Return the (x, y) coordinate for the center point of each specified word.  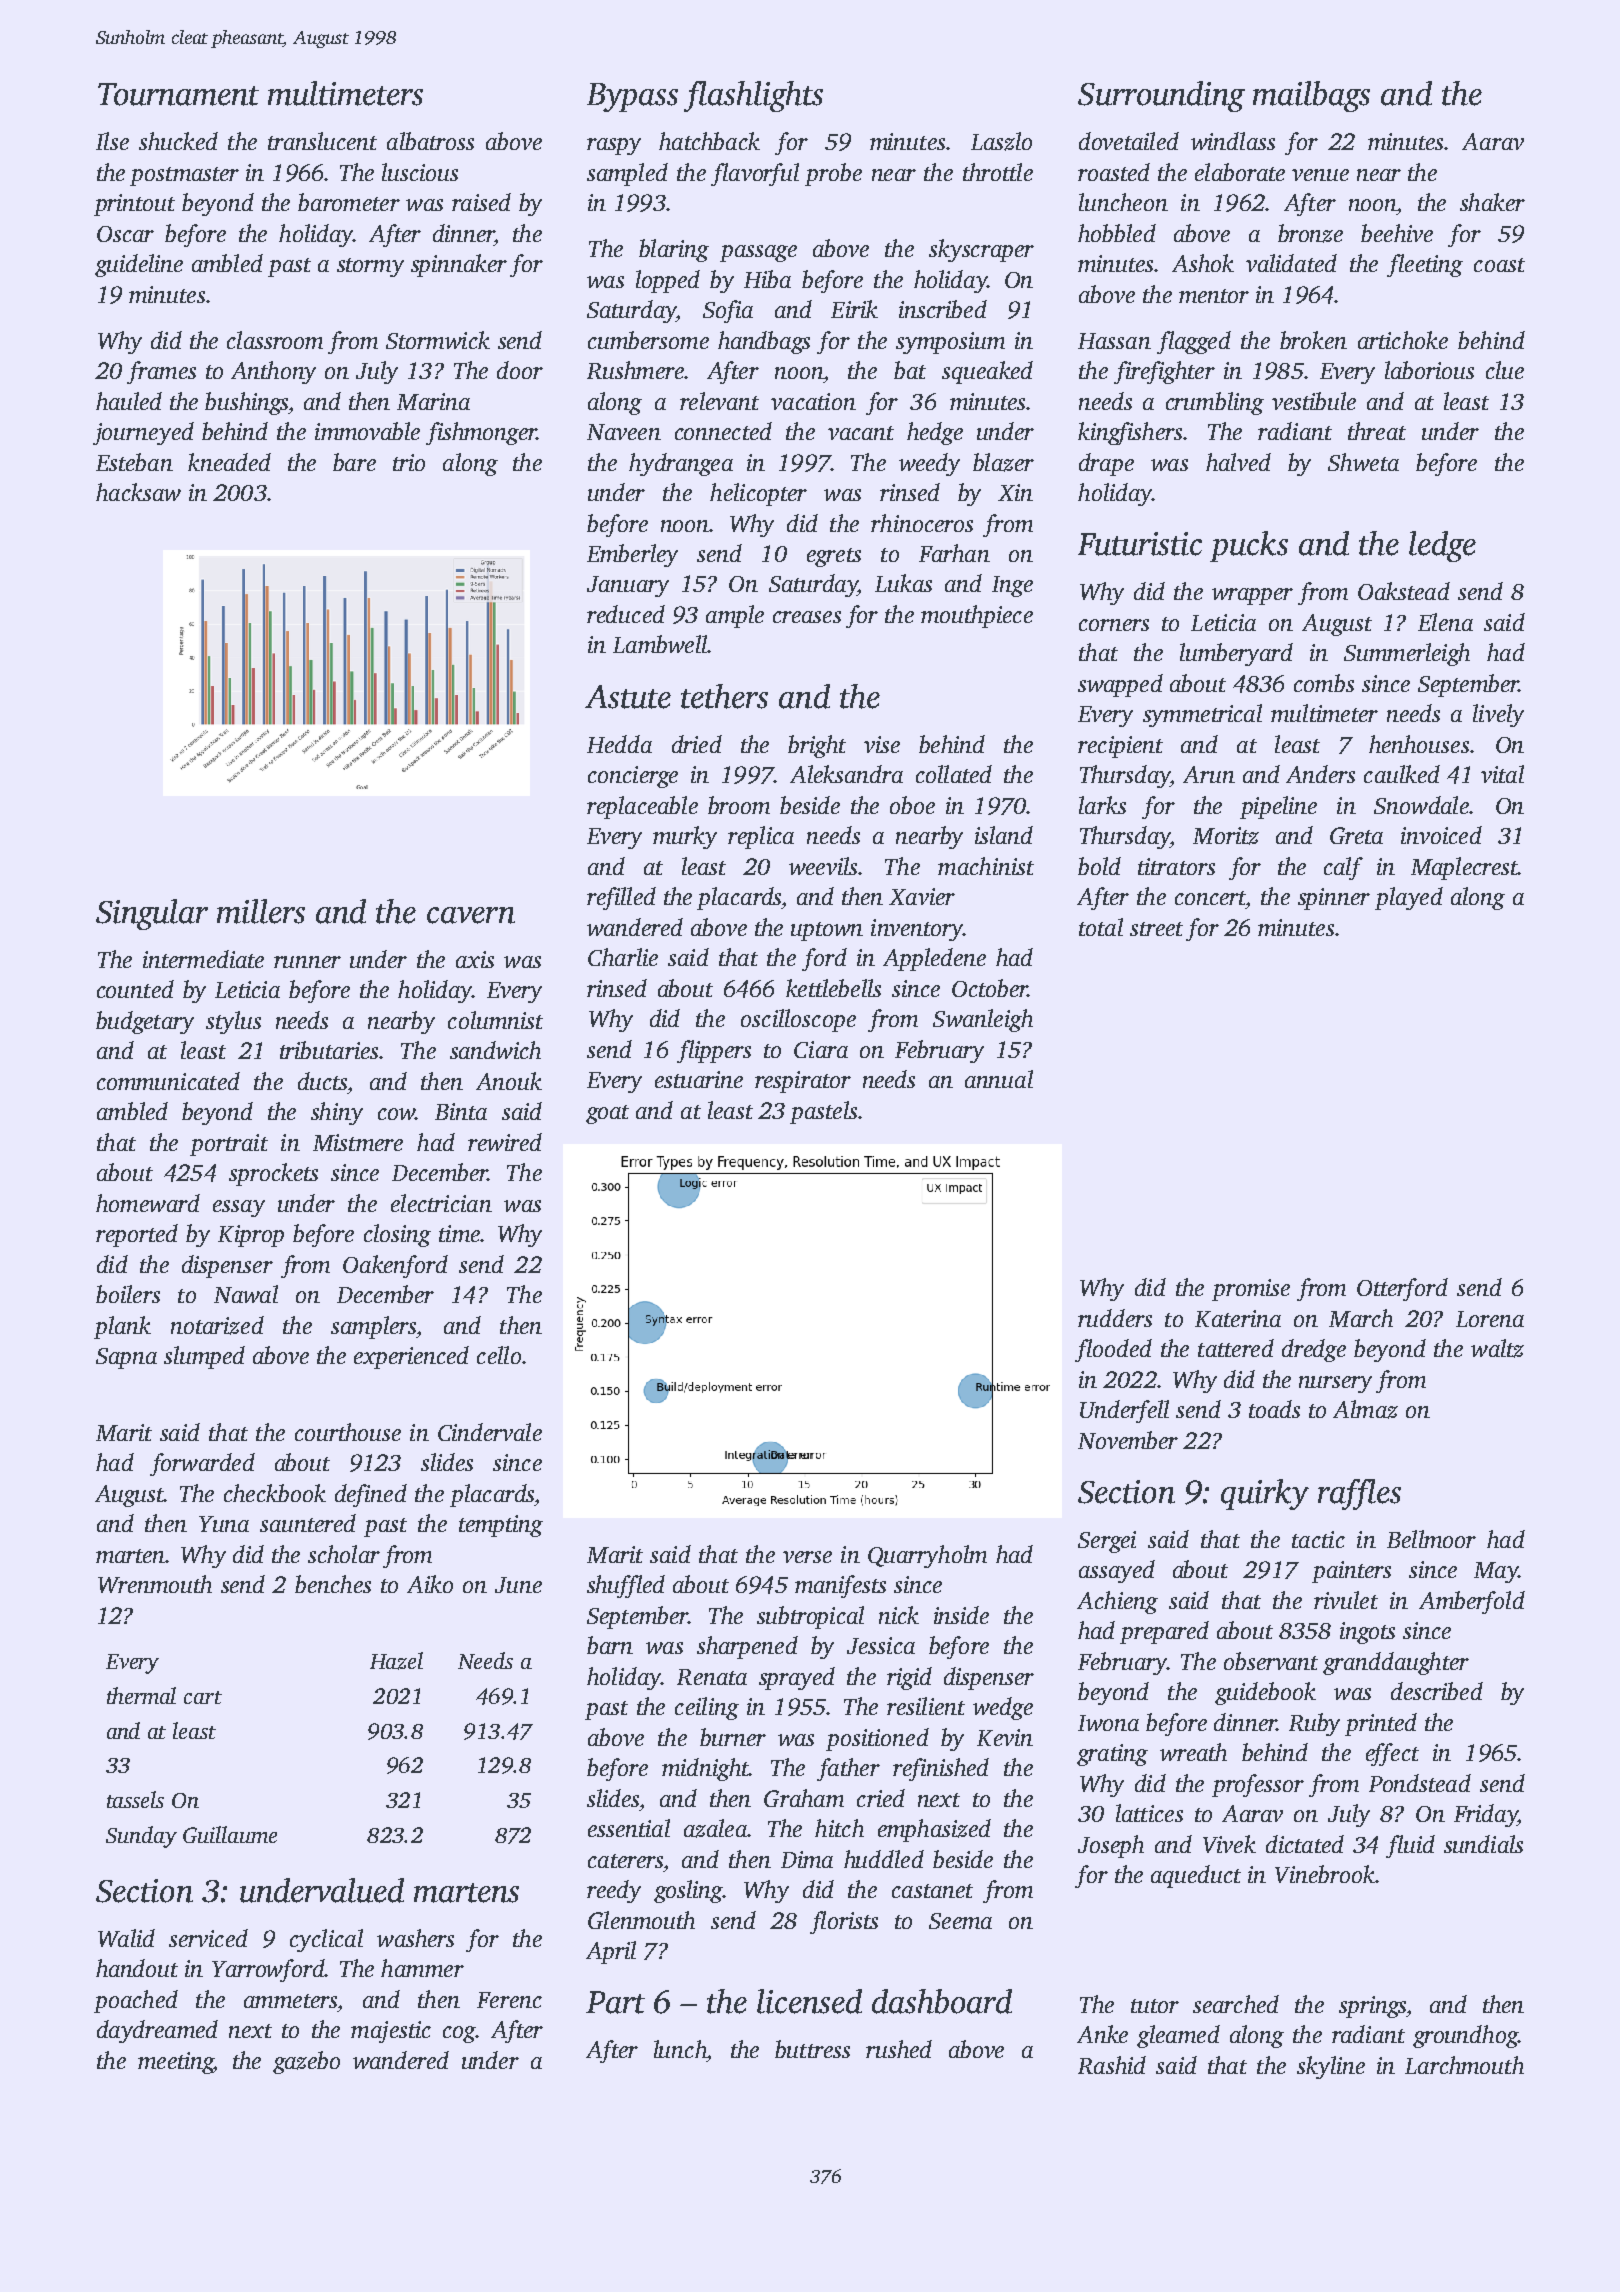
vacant (861, 433)
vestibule (1314, 401)
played (1409, 898)
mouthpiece (977, 616)
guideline (139, 265)
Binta (461, 1111)
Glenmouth (641, 1920)
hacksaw (138, 492)
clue (1505, 370)
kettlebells (833, 988)
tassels (135, 1799)
